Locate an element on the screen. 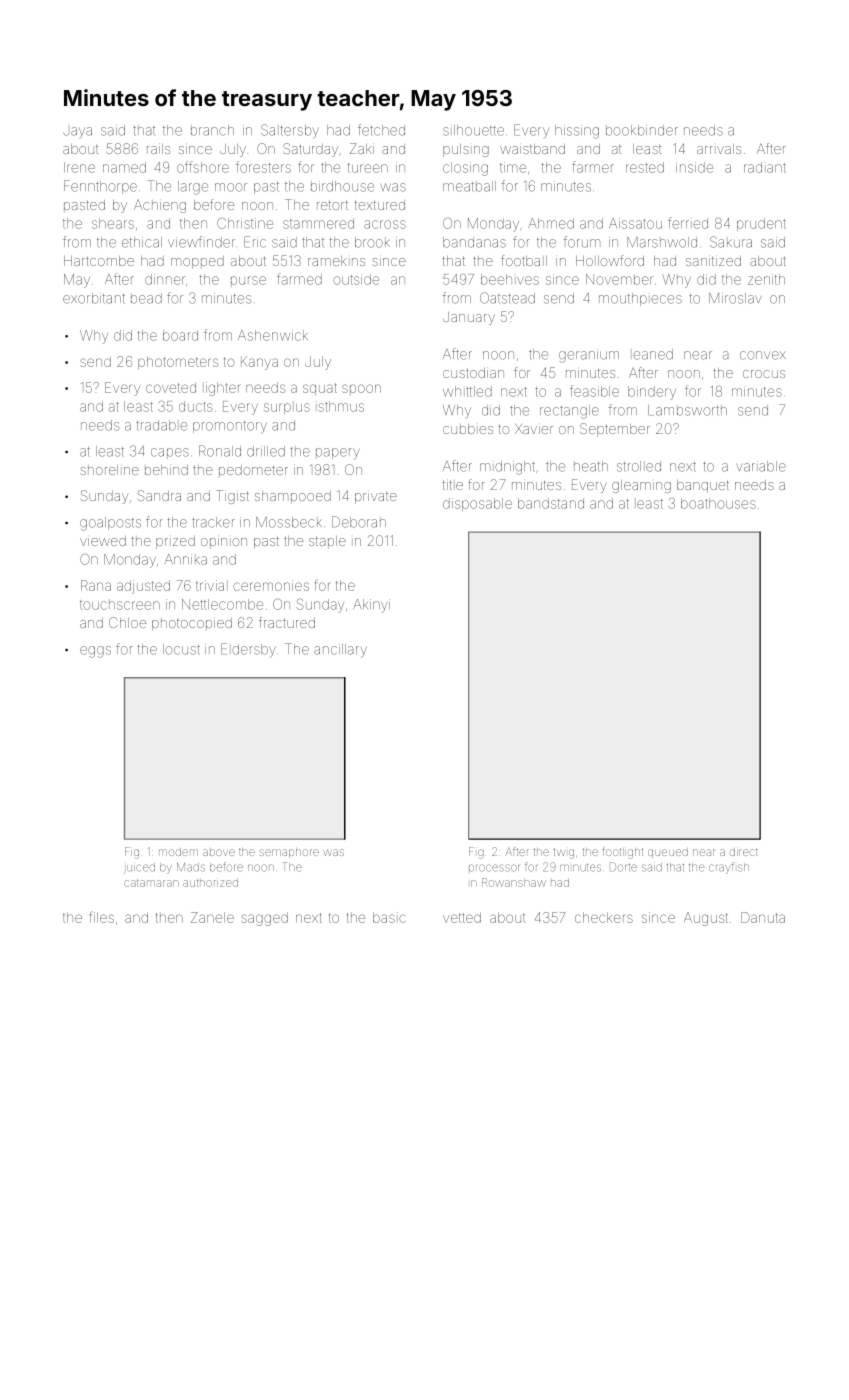 The height and width of the screenshot is (1400, 849). beehives is located at coordinates (510, 279).
